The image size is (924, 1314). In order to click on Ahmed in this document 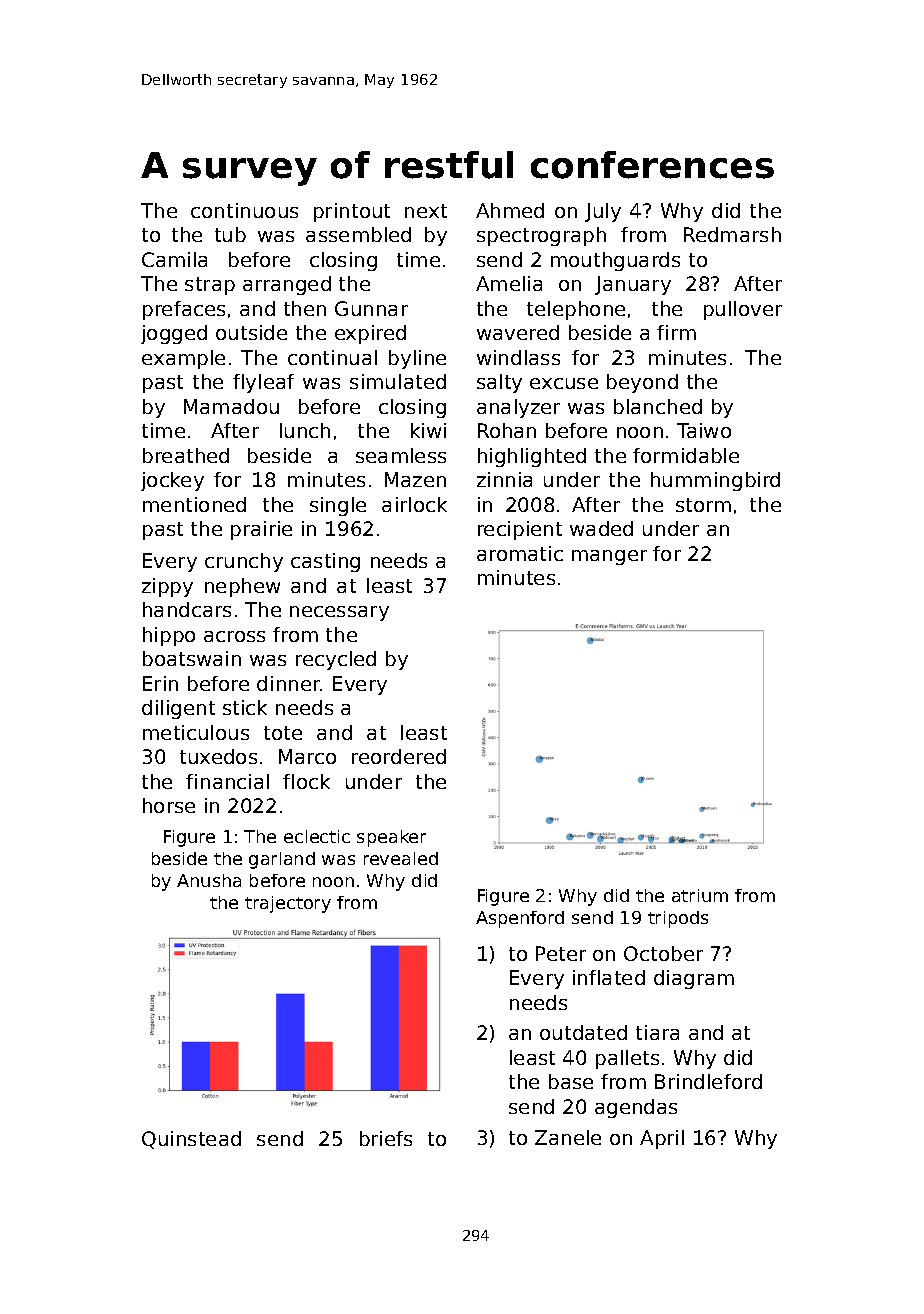, I will do `click(510, 210)`.
